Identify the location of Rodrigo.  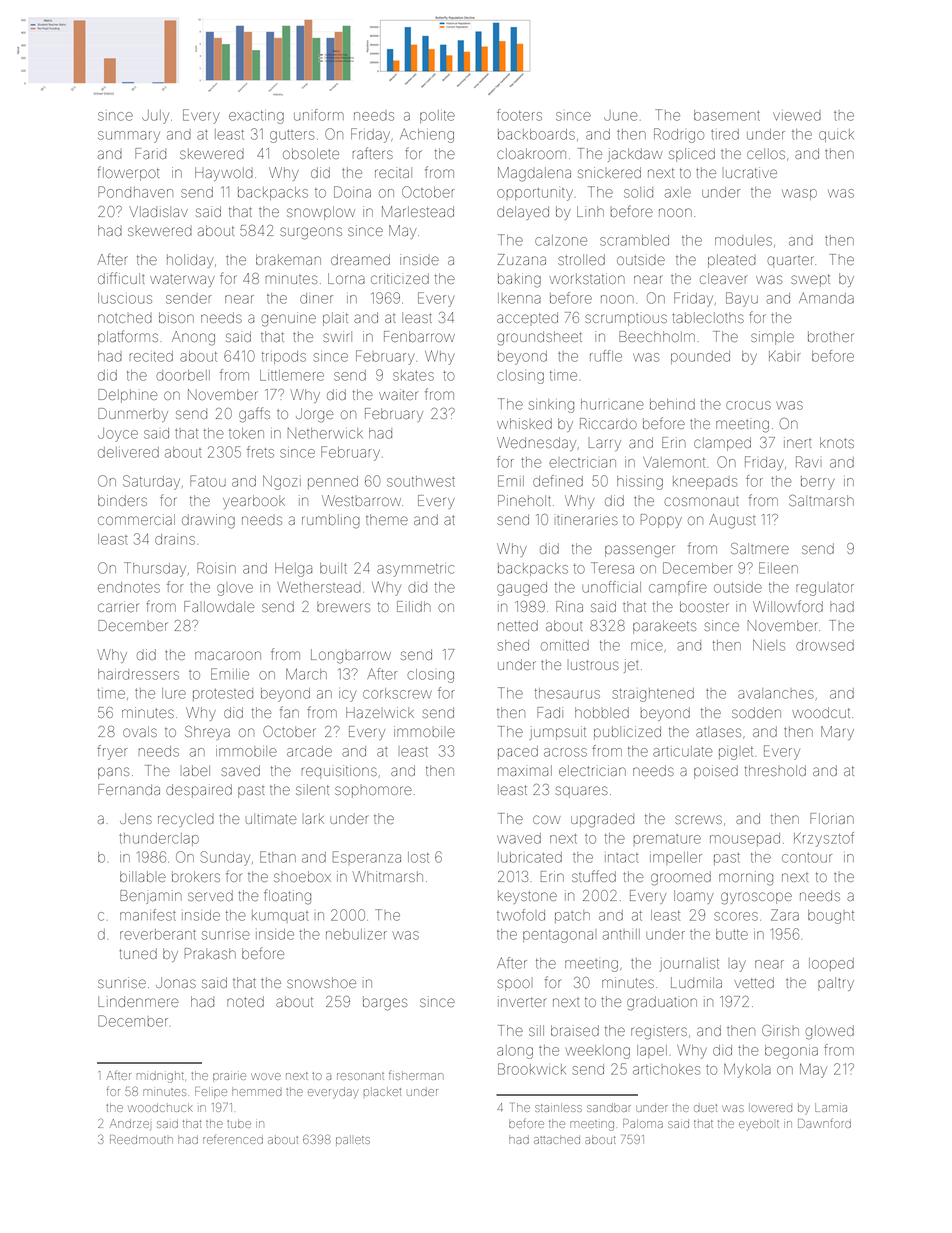
(679, 135).
